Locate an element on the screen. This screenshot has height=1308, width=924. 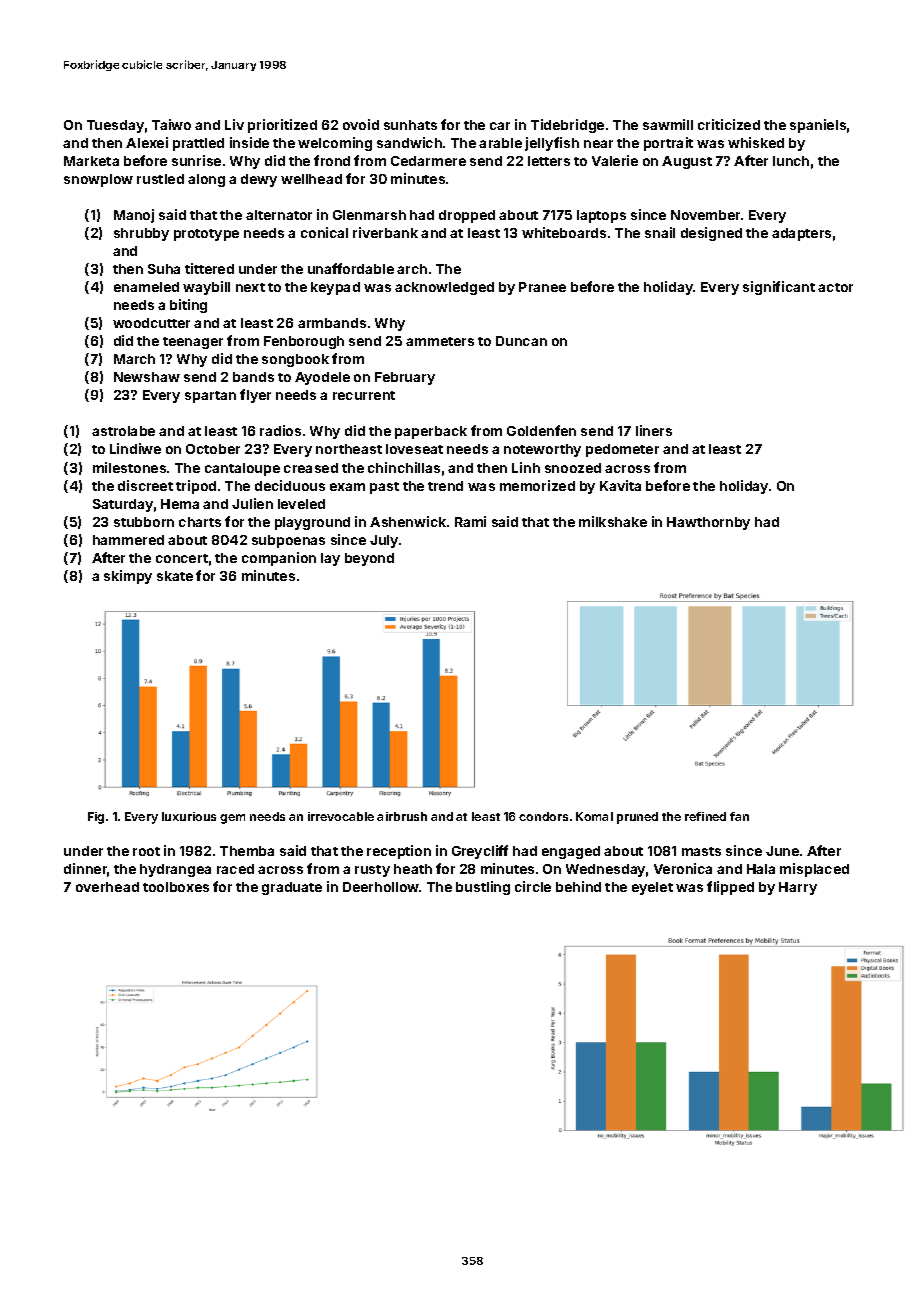
Hawthornby is located at coordinates (708, 523).
